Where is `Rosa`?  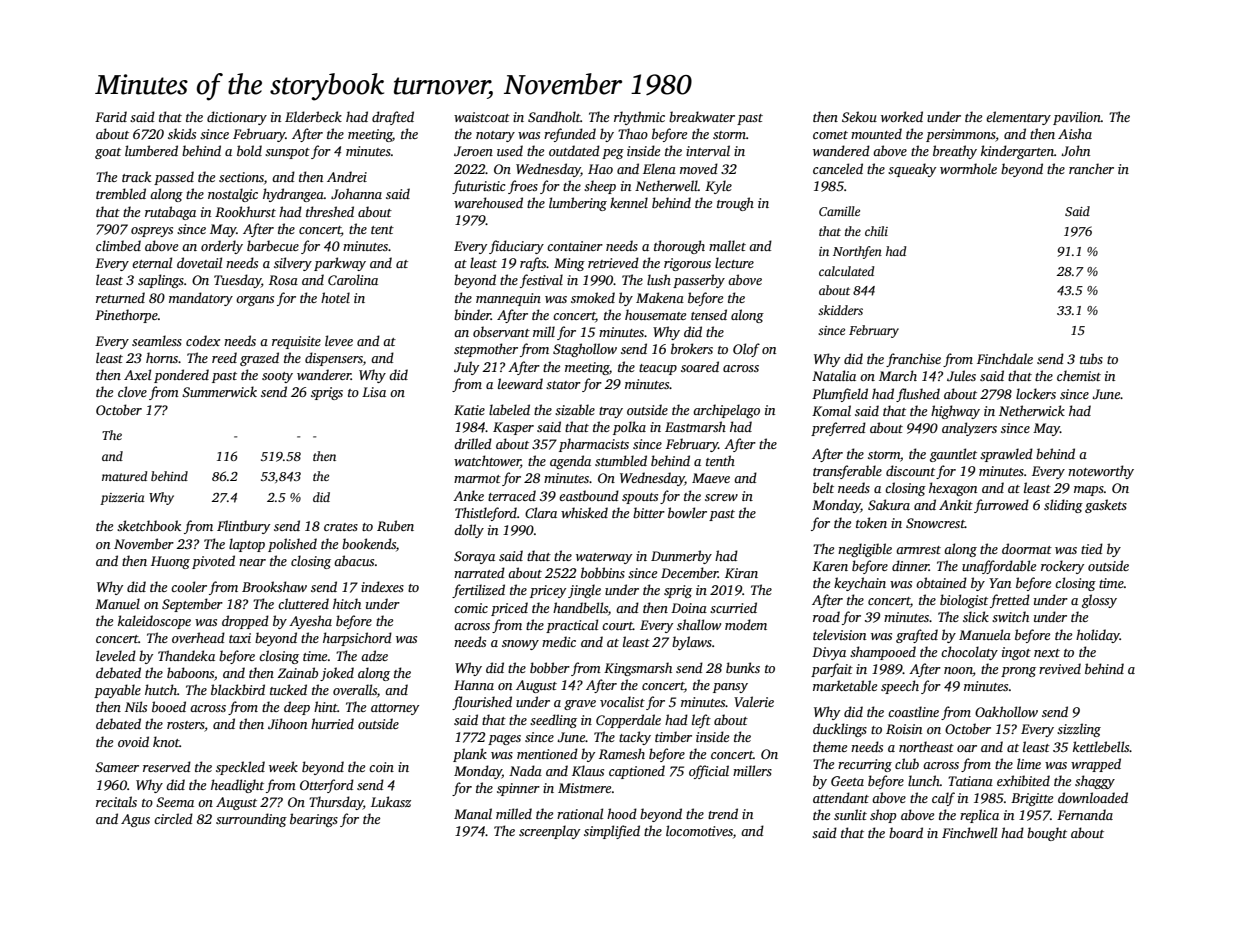 Rosa is located at coordinates (283, 280).
